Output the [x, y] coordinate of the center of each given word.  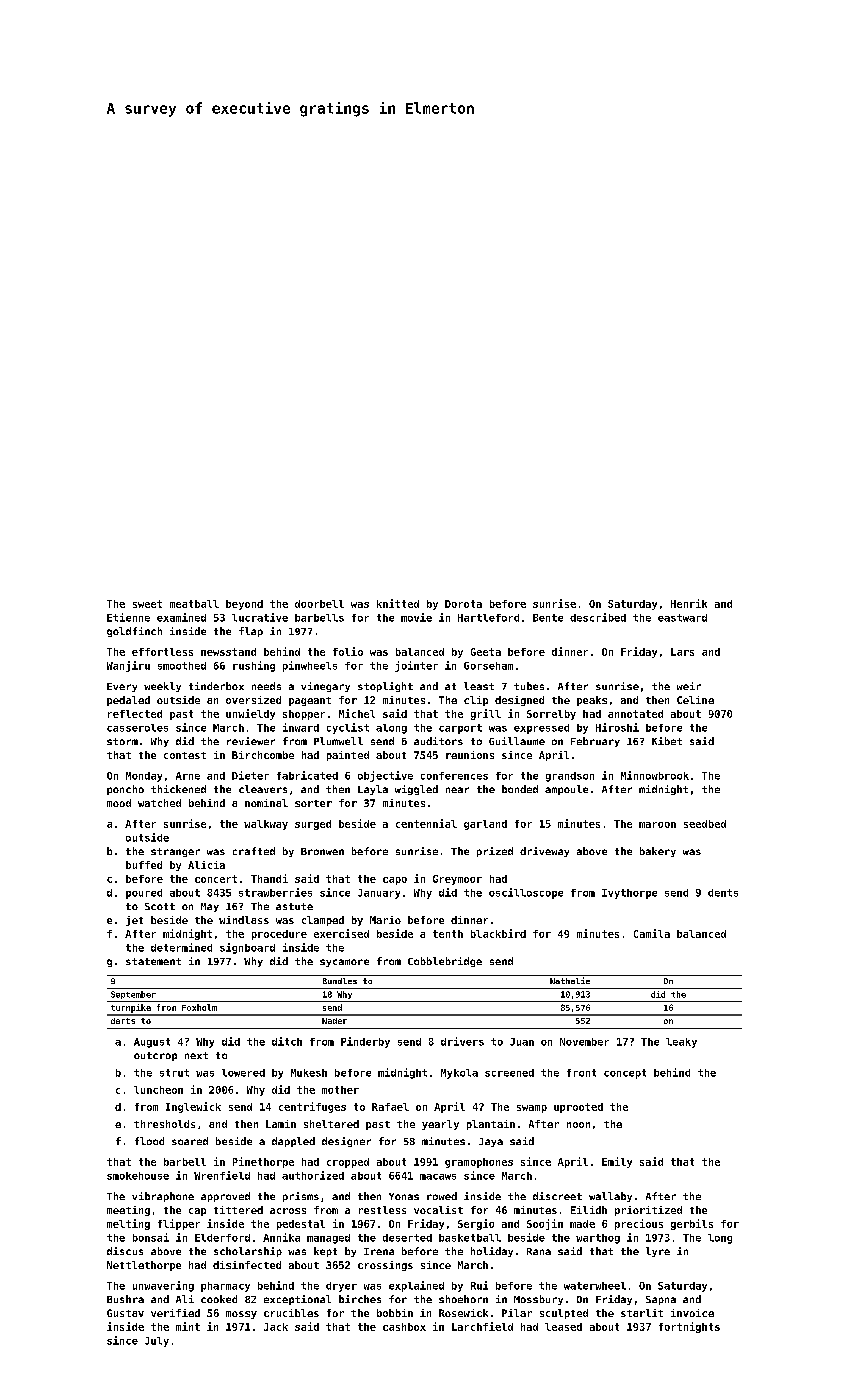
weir [689, 686]
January [379, 894]
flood [149, 1141]
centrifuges [312, 1107]
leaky [681, 1043]
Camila [652, 933]
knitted [398, 603]
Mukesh [309, 1073]
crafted [254, 851]
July [157, 1342]
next [196, 1055]
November [584, 1042]
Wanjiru [128, 666]
